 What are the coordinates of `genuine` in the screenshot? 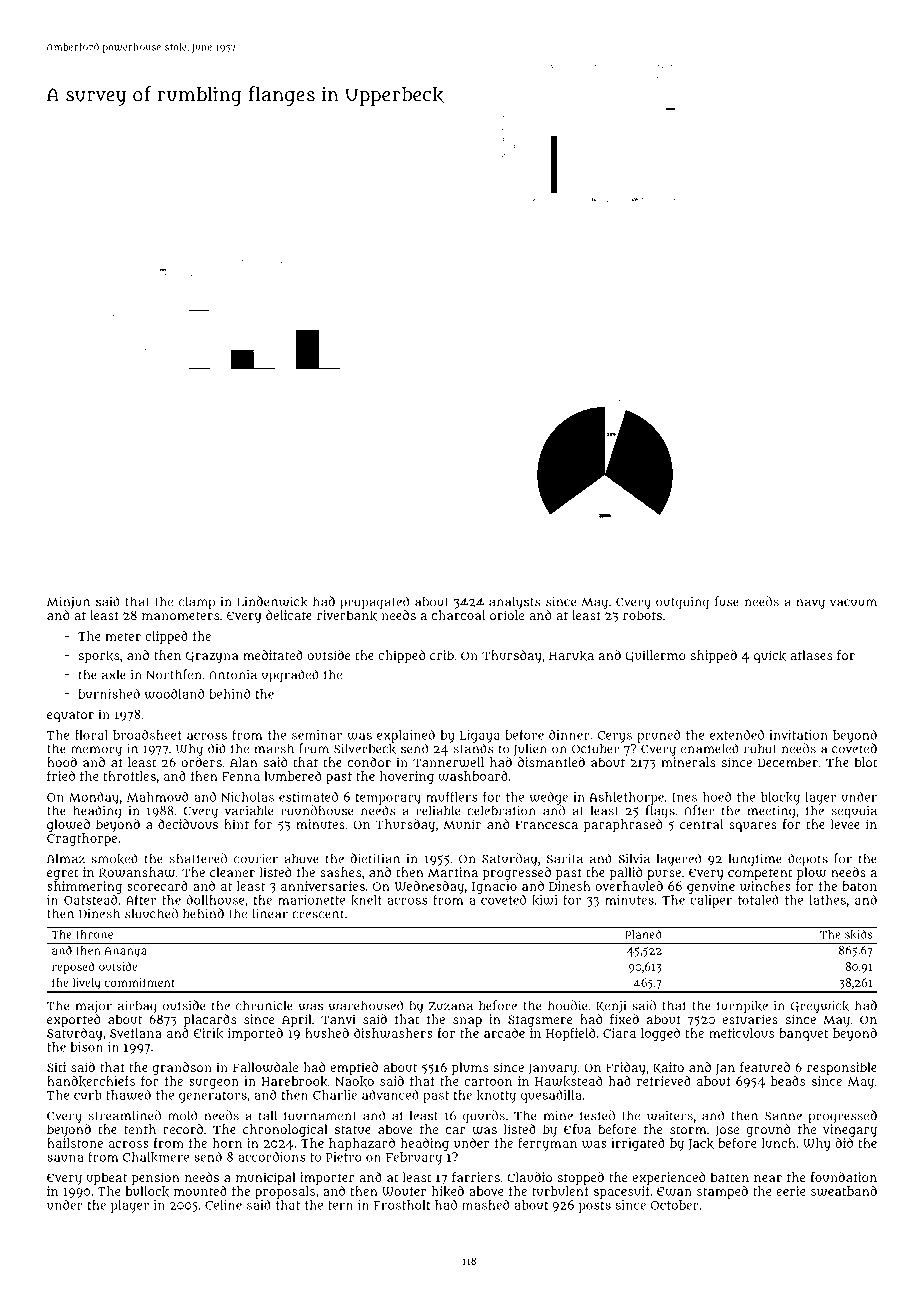 It's located at (711, 887).
